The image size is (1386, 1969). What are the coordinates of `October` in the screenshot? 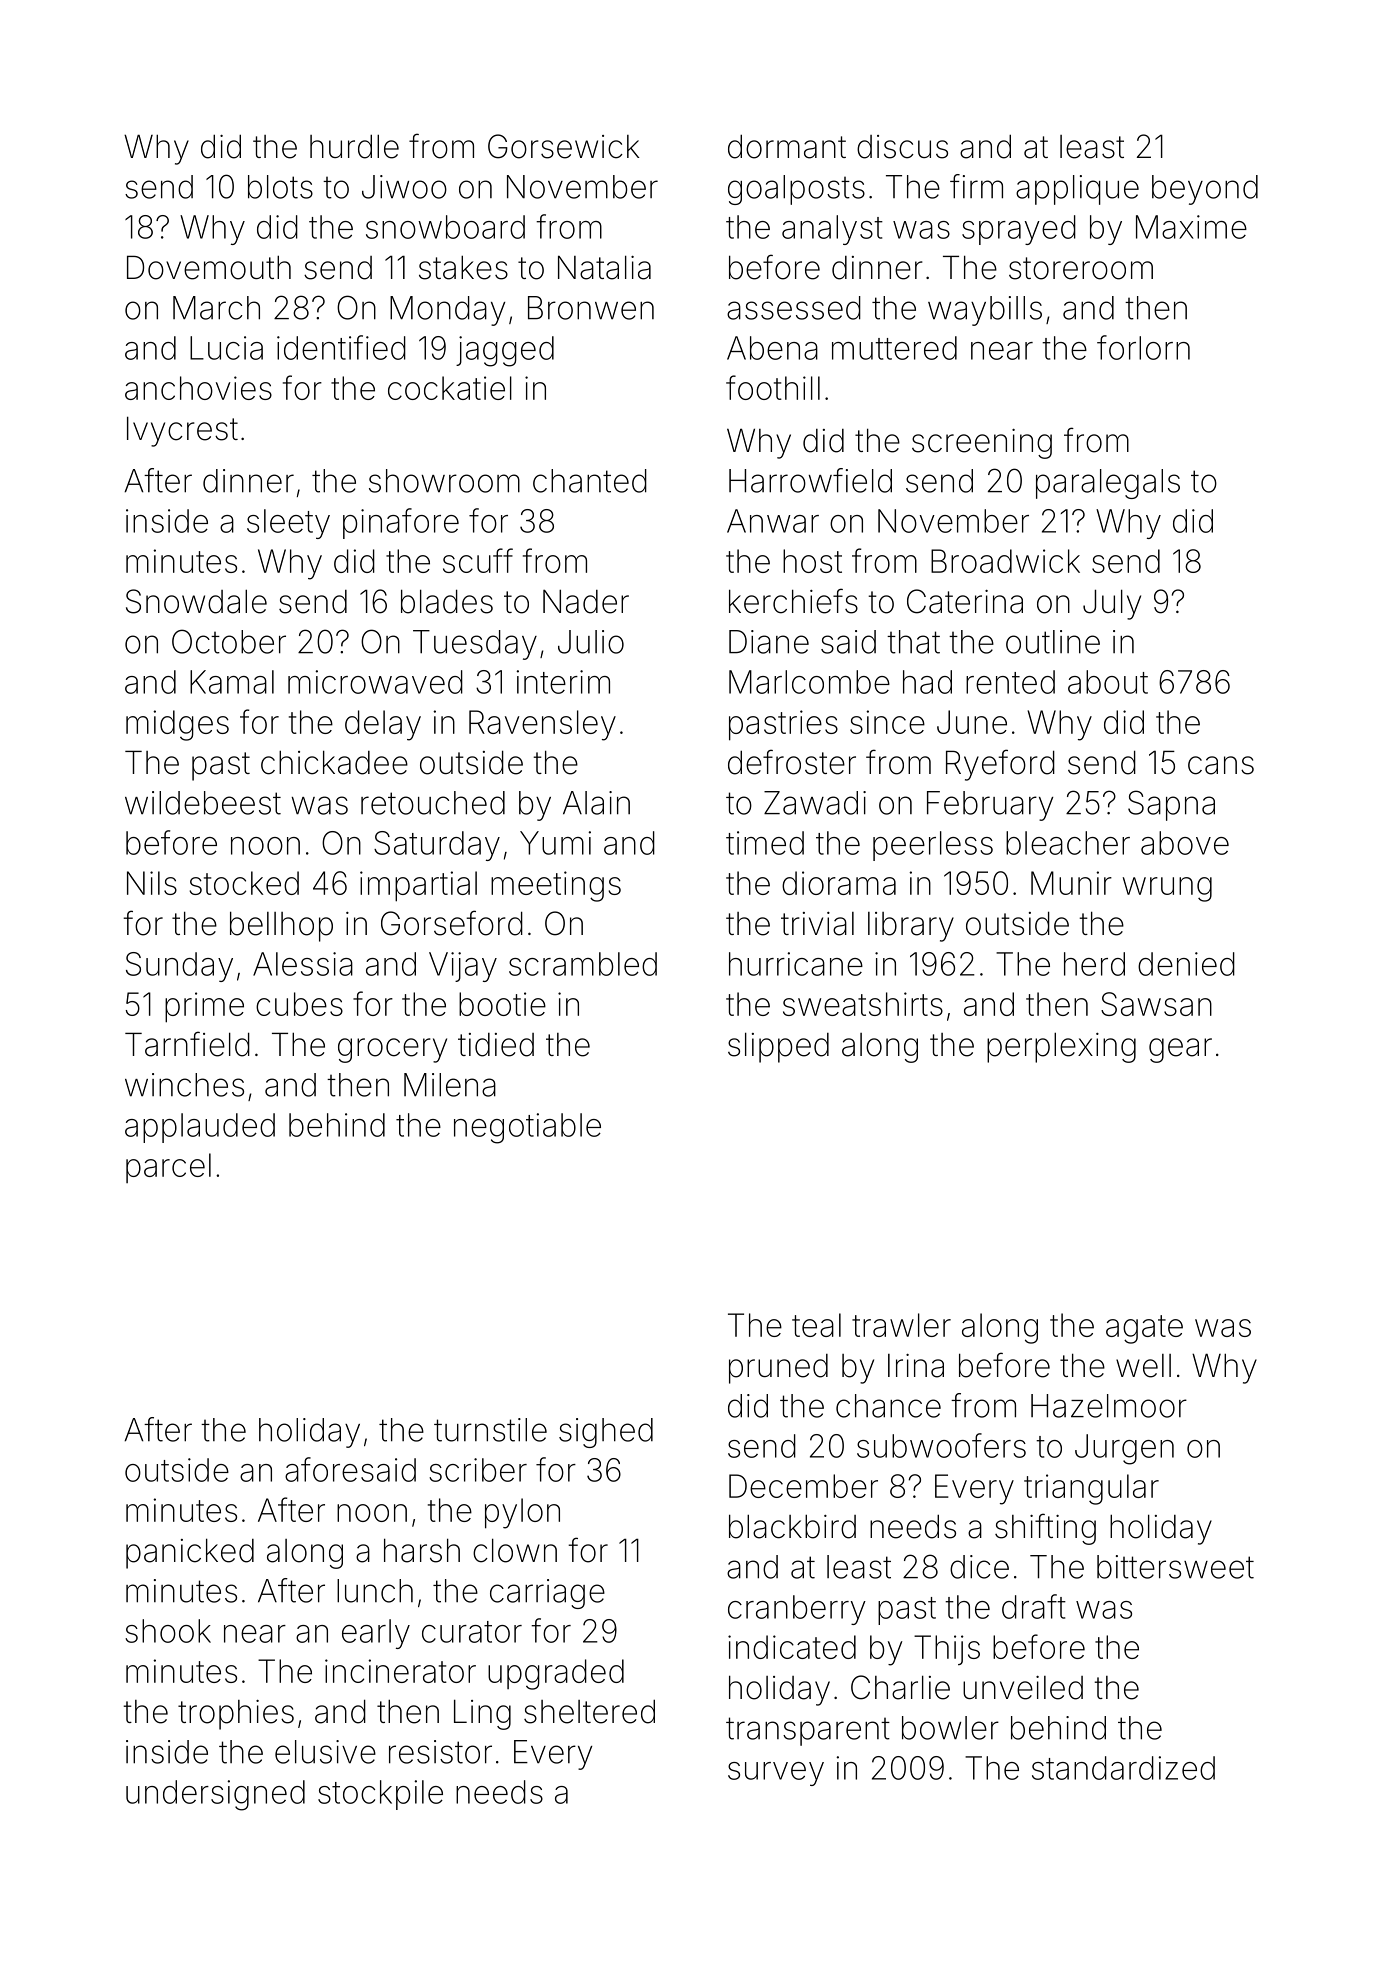 It's located at (229, 641).
